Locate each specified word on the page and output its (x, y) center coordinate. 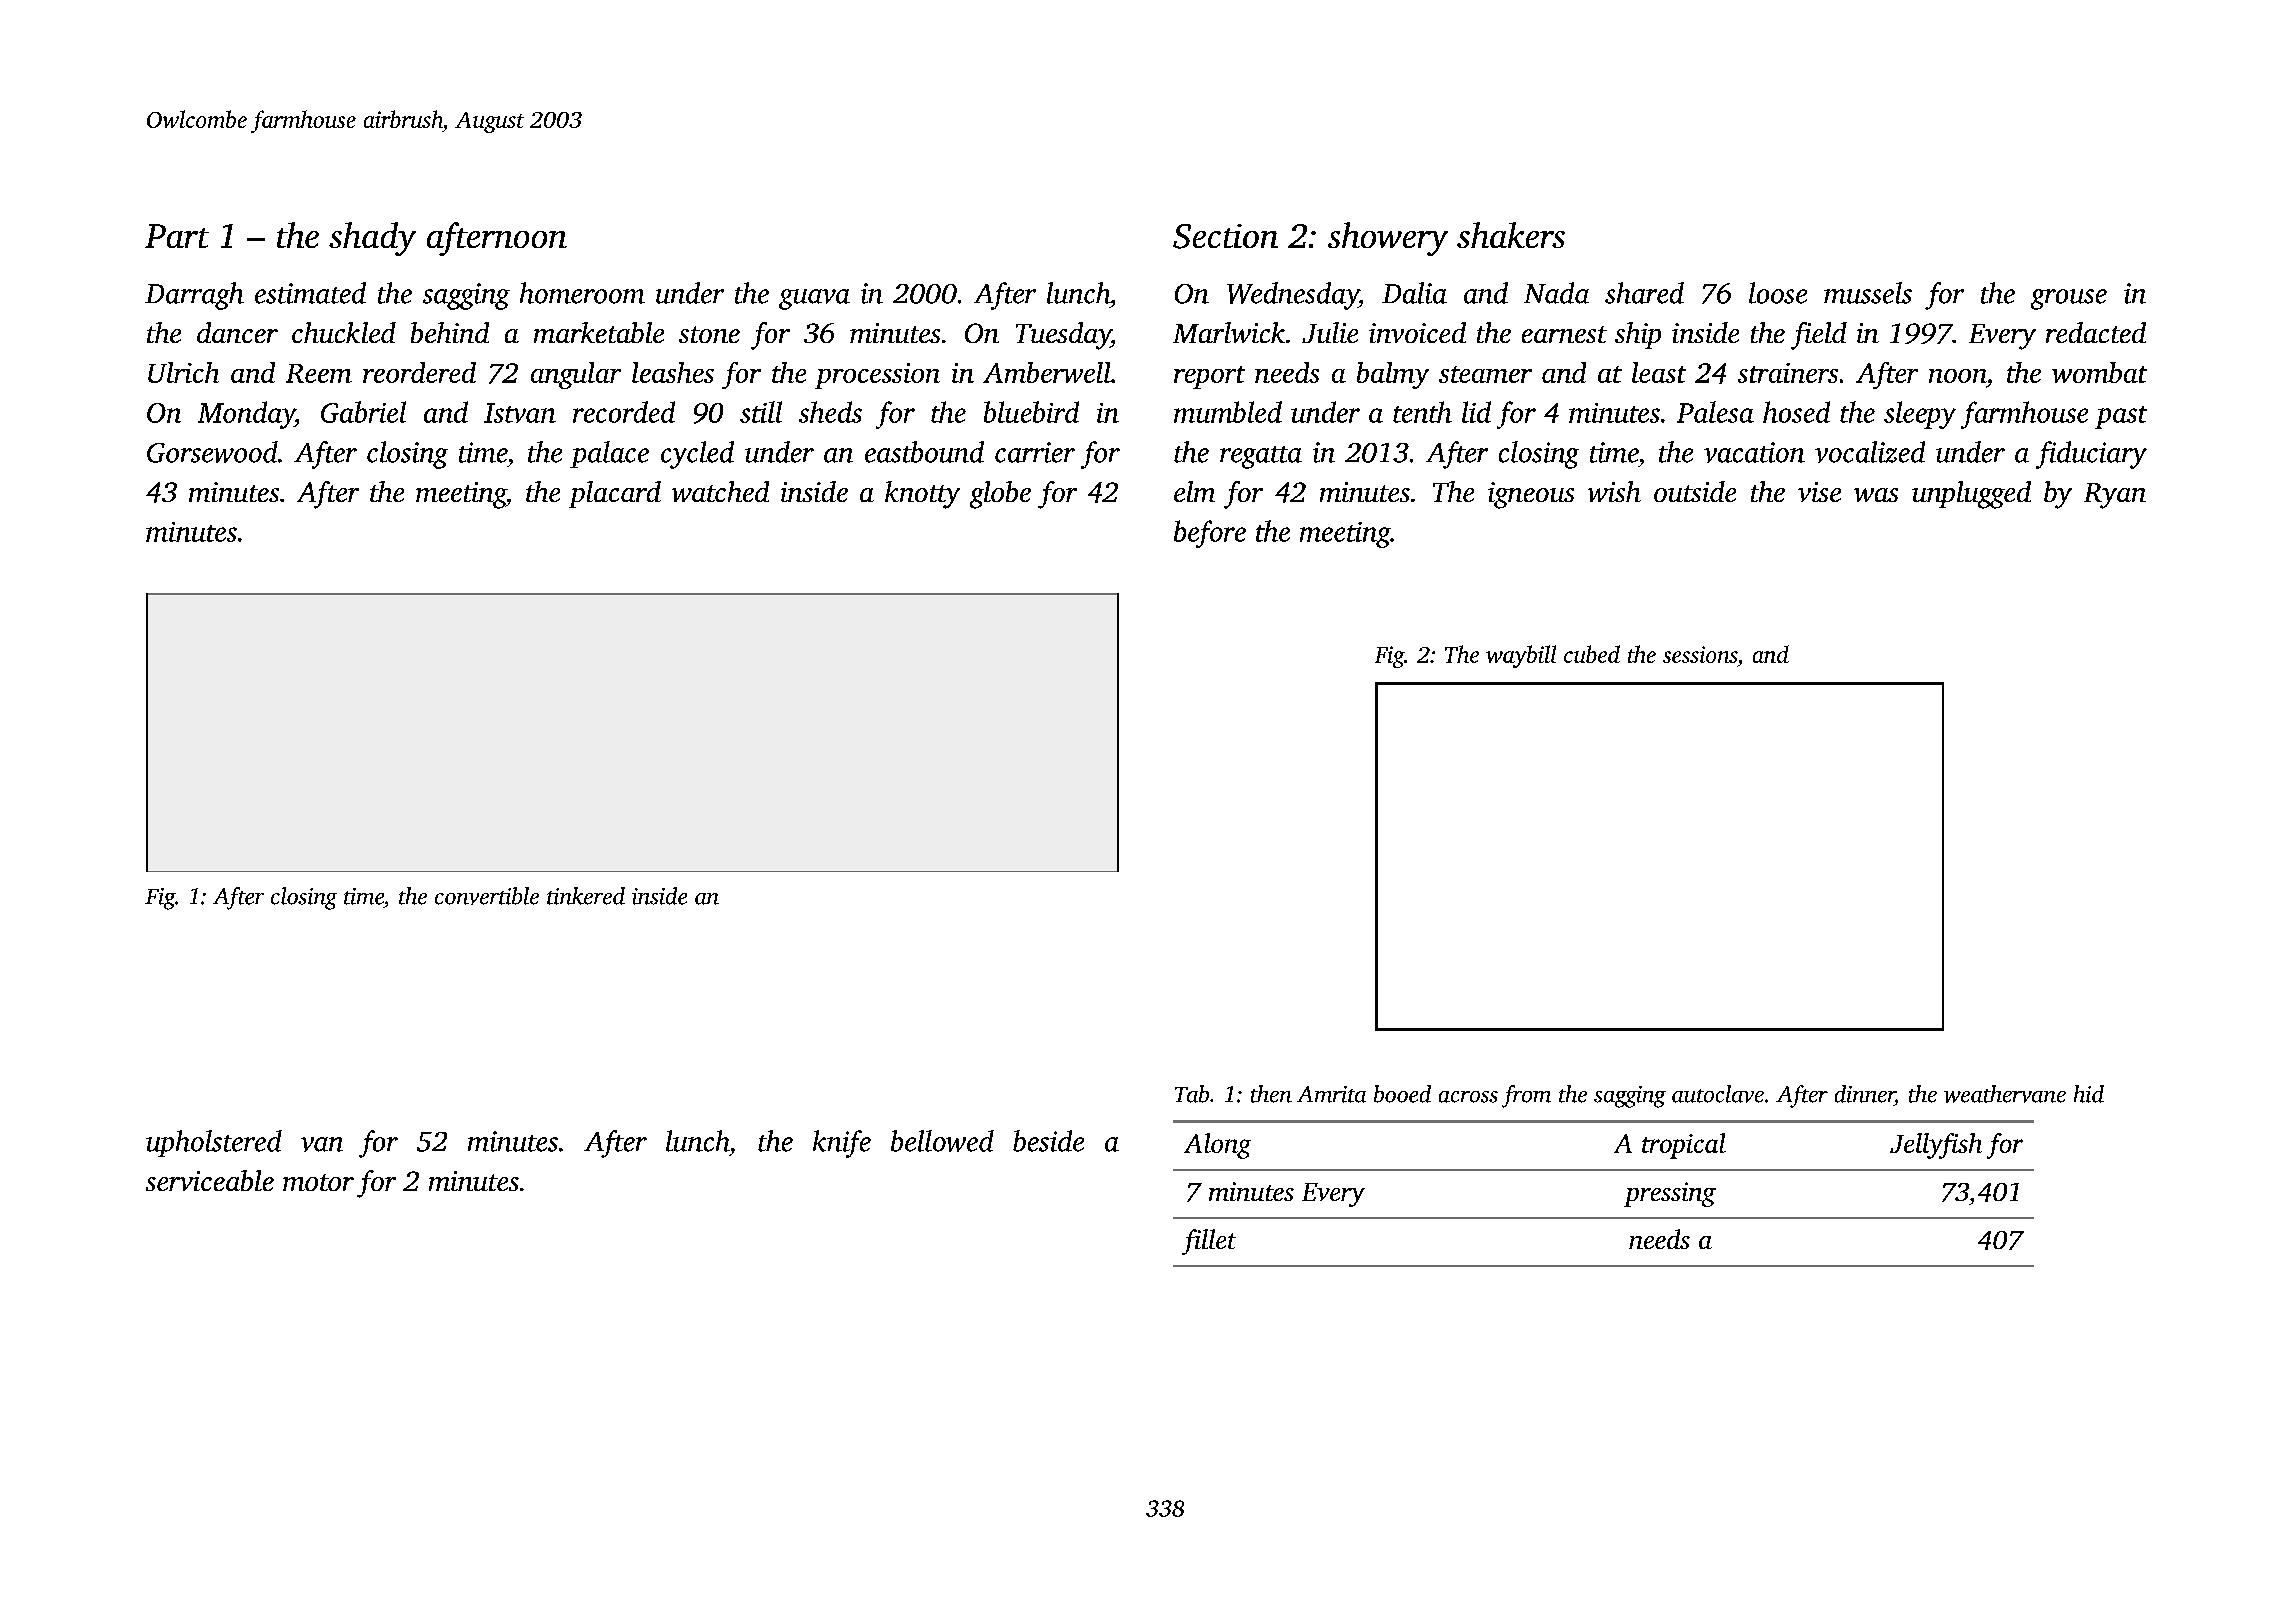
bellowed (942, 1141)
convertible (487, 896)
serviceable (210, 1180)
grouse (2069, 299)
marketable (599, 332)
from (1526, 1096)
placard (615, 494)
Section (1225, 236)
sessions (1700, 654)
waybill (1521, 656)
